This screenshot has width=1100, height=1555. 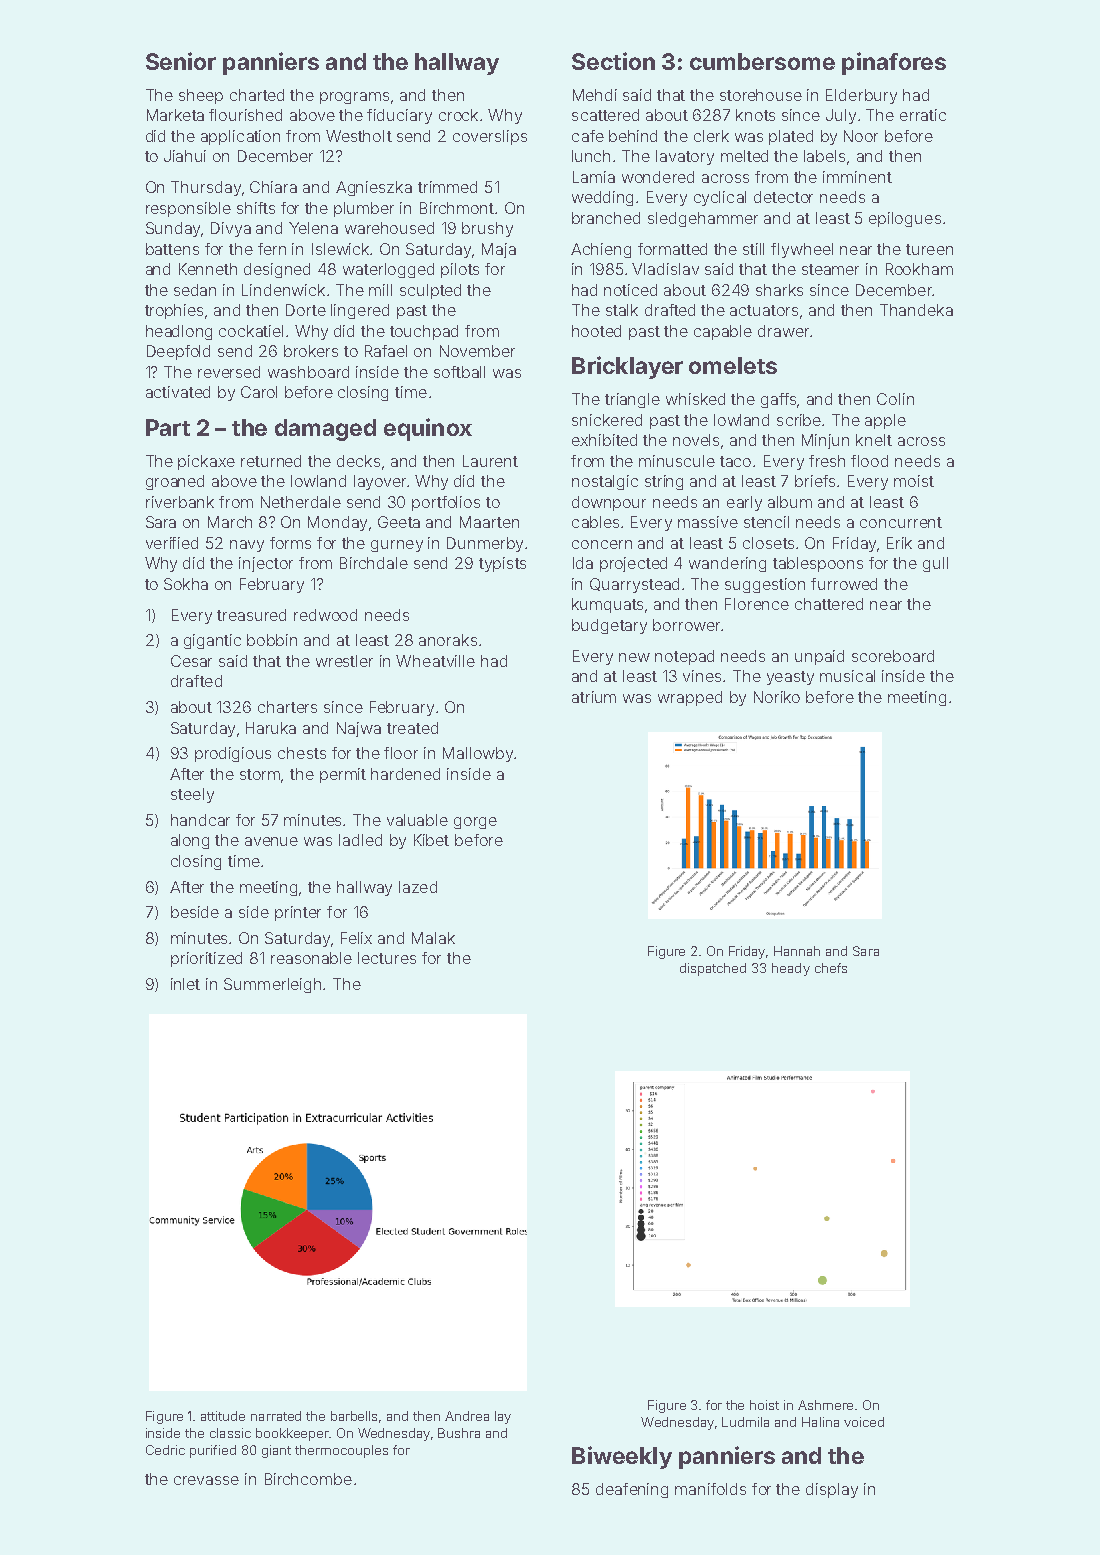 What do you see at coordinates (713, 969) in the screenshot?
I see `dispatched` at bounding box center [713, 969].
